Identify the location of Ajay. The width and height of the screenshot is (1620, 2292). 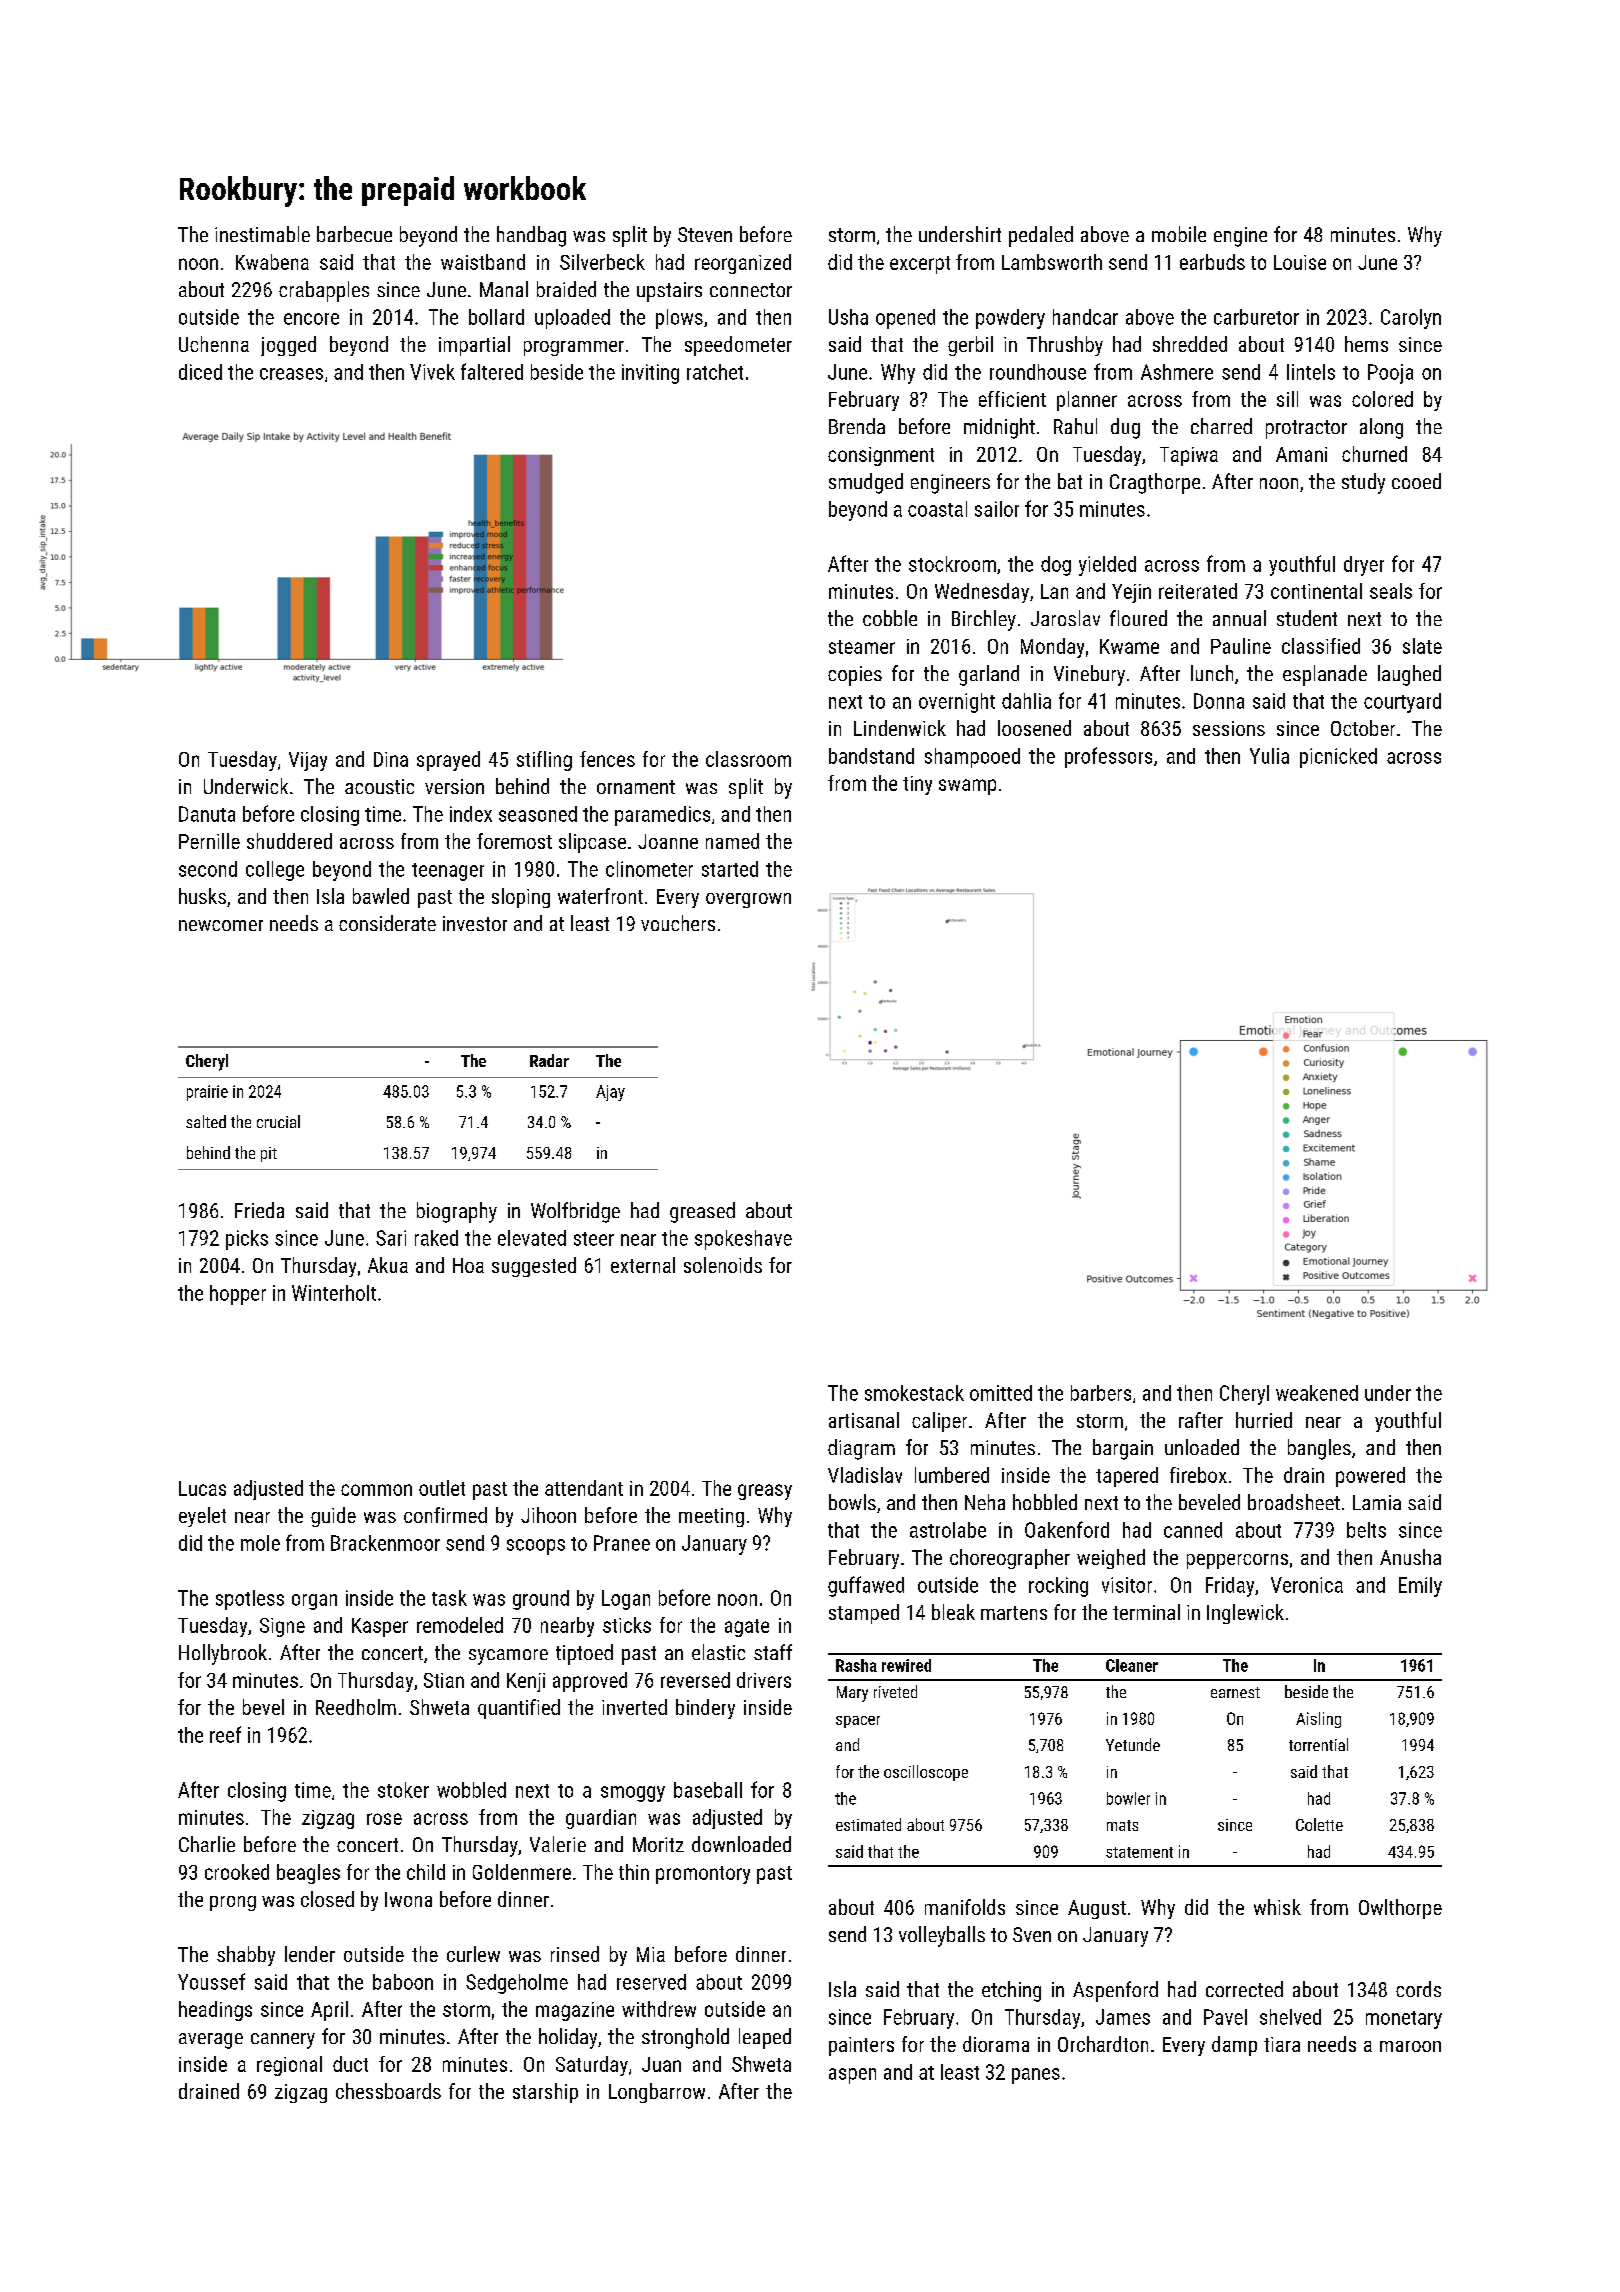
(610, 1093).
